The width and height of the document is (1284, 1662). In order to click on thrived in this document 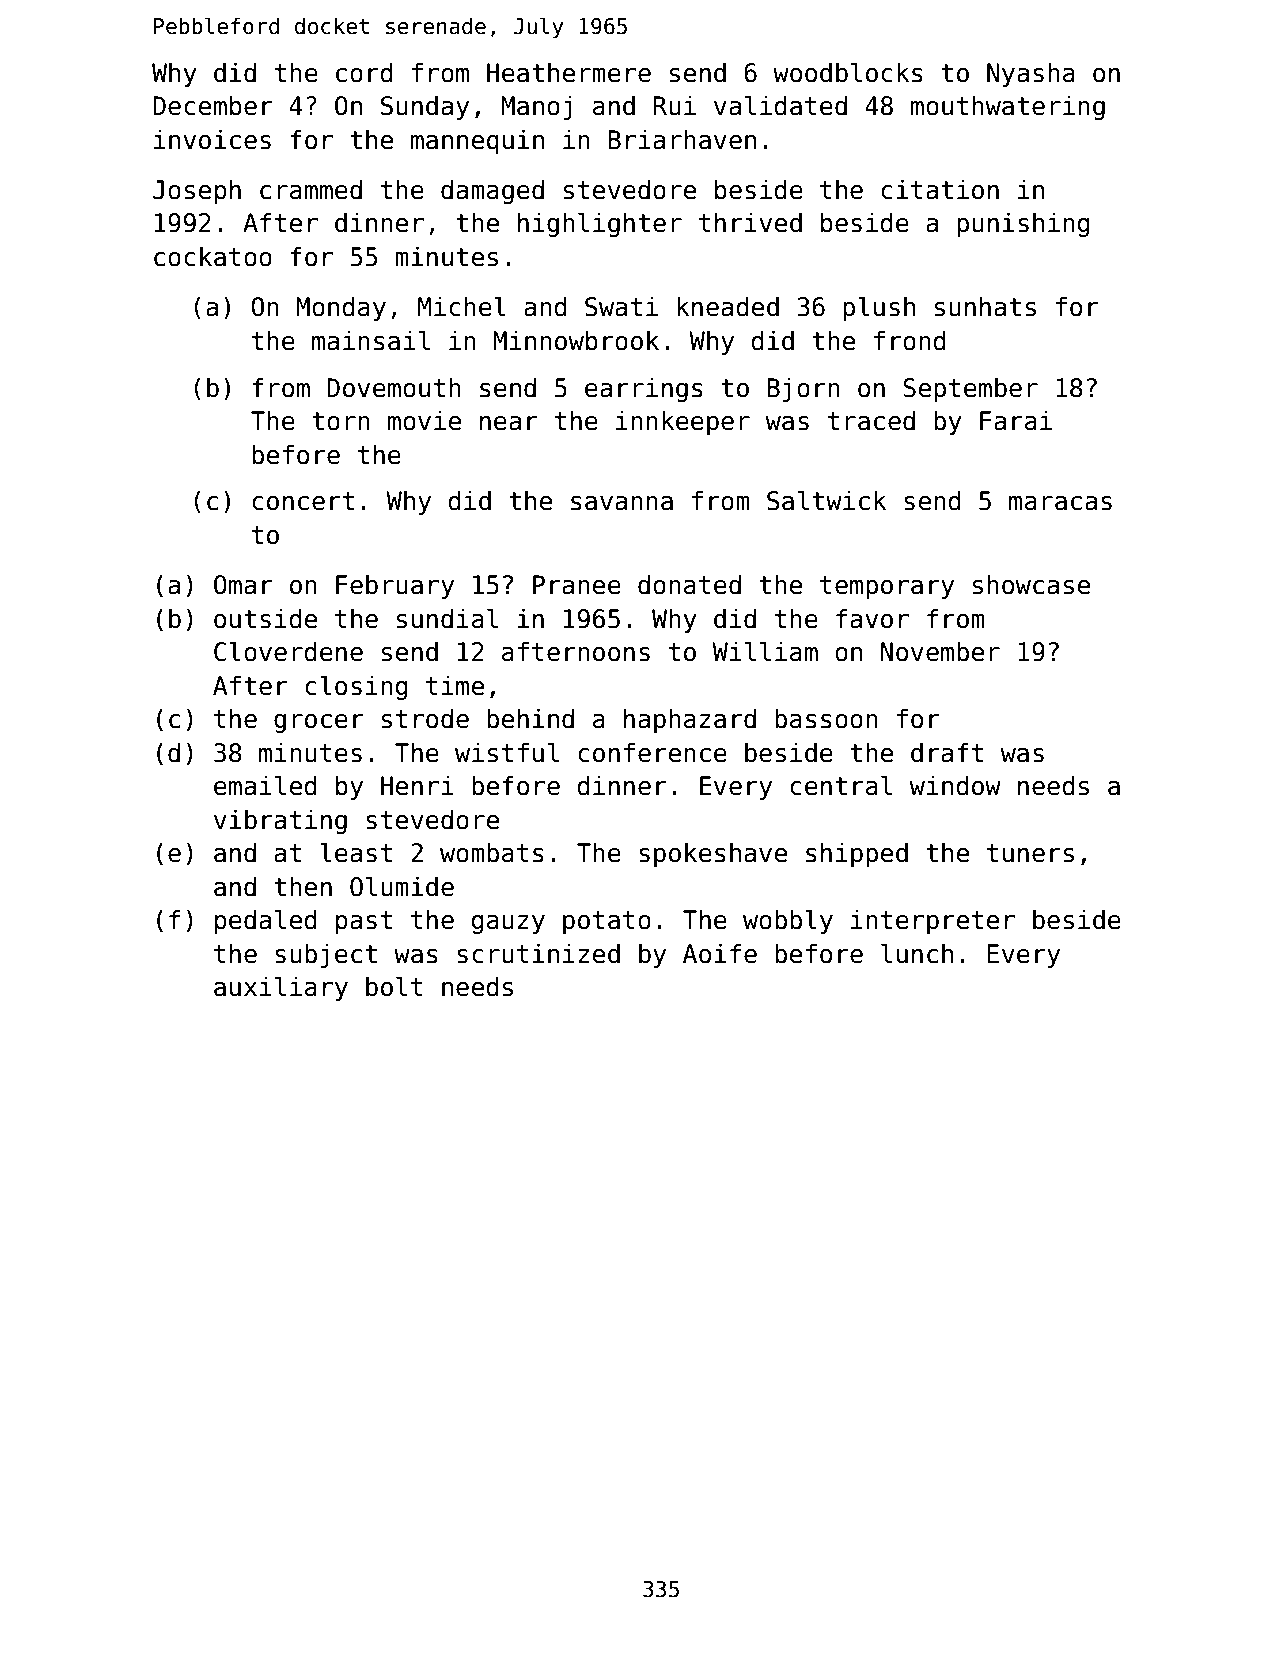, I will do `click(750, 222)`.
